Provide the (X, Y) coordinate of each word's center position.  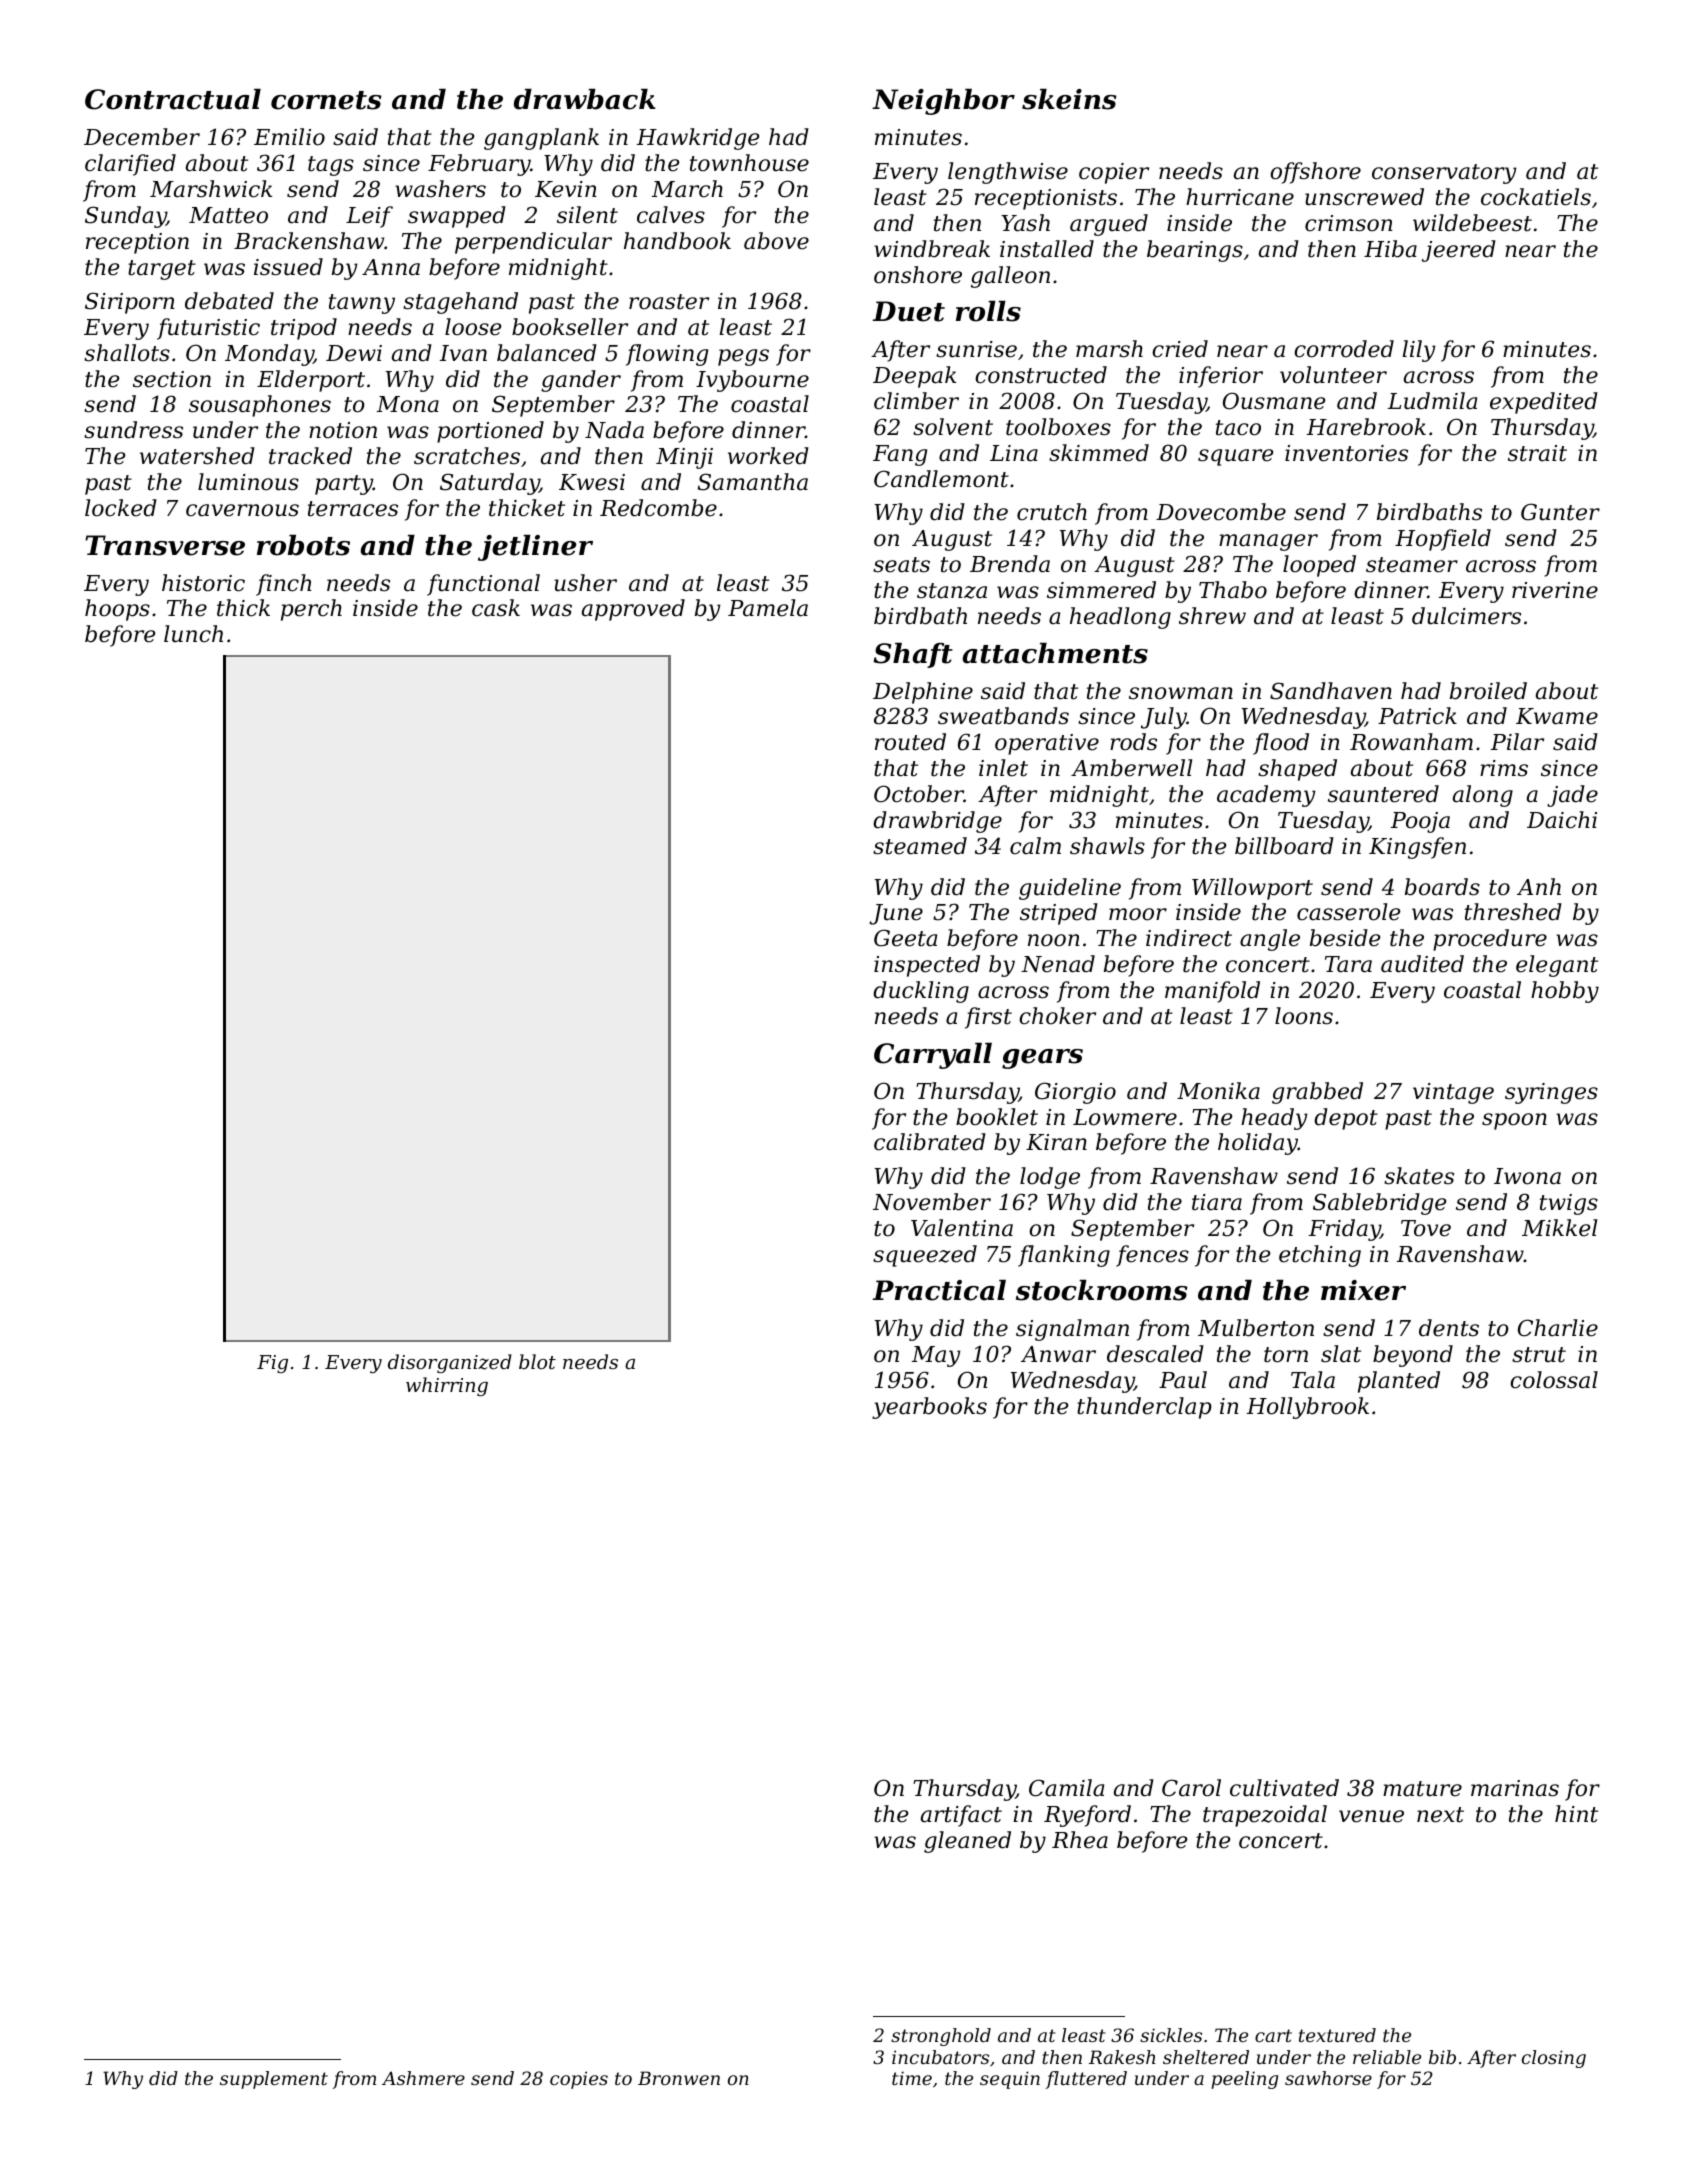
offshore (1315, 173)
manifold (1212, 992)
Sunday (125, 217)
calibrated (930, 1142)
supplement (274, 2080)
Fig (272, 1364)
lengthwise (1008, 173)
